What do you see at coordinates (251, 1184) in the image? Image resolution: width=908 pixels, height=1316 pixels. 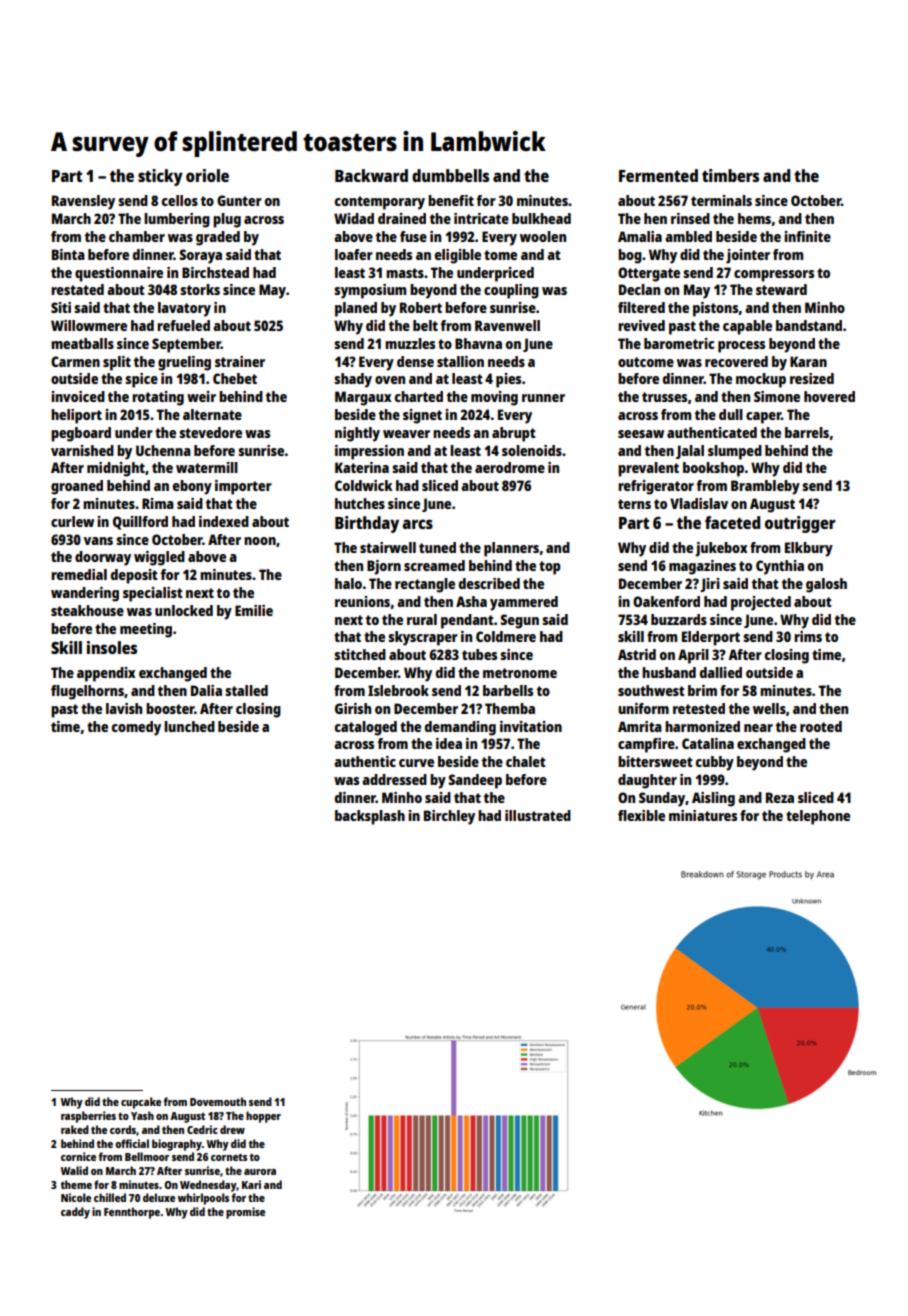 I see `Kari` at bounding box center [251, 1184].
